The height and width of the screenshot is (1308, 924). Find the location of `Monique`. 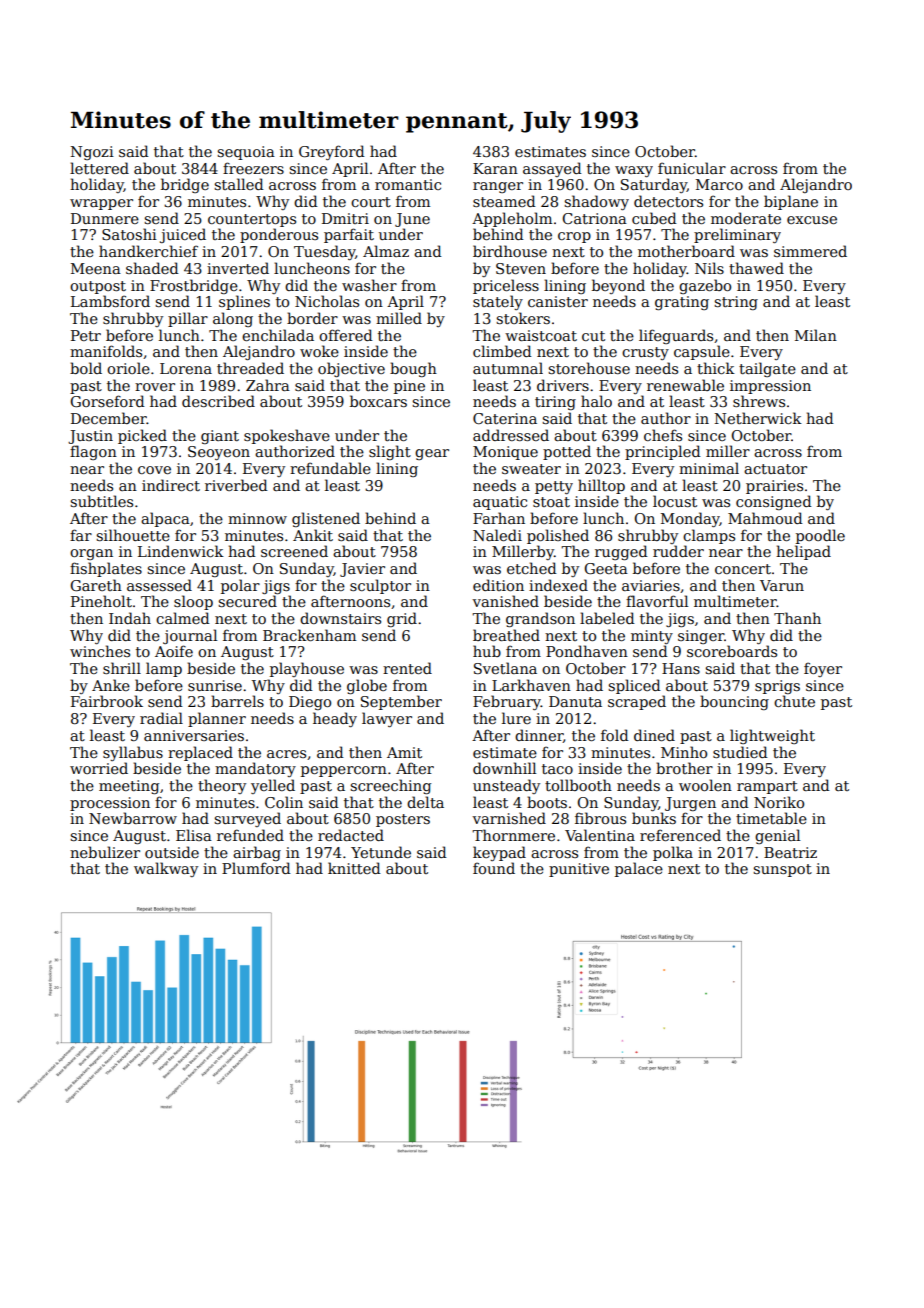

Monique is located at coordinates (505, 453).
